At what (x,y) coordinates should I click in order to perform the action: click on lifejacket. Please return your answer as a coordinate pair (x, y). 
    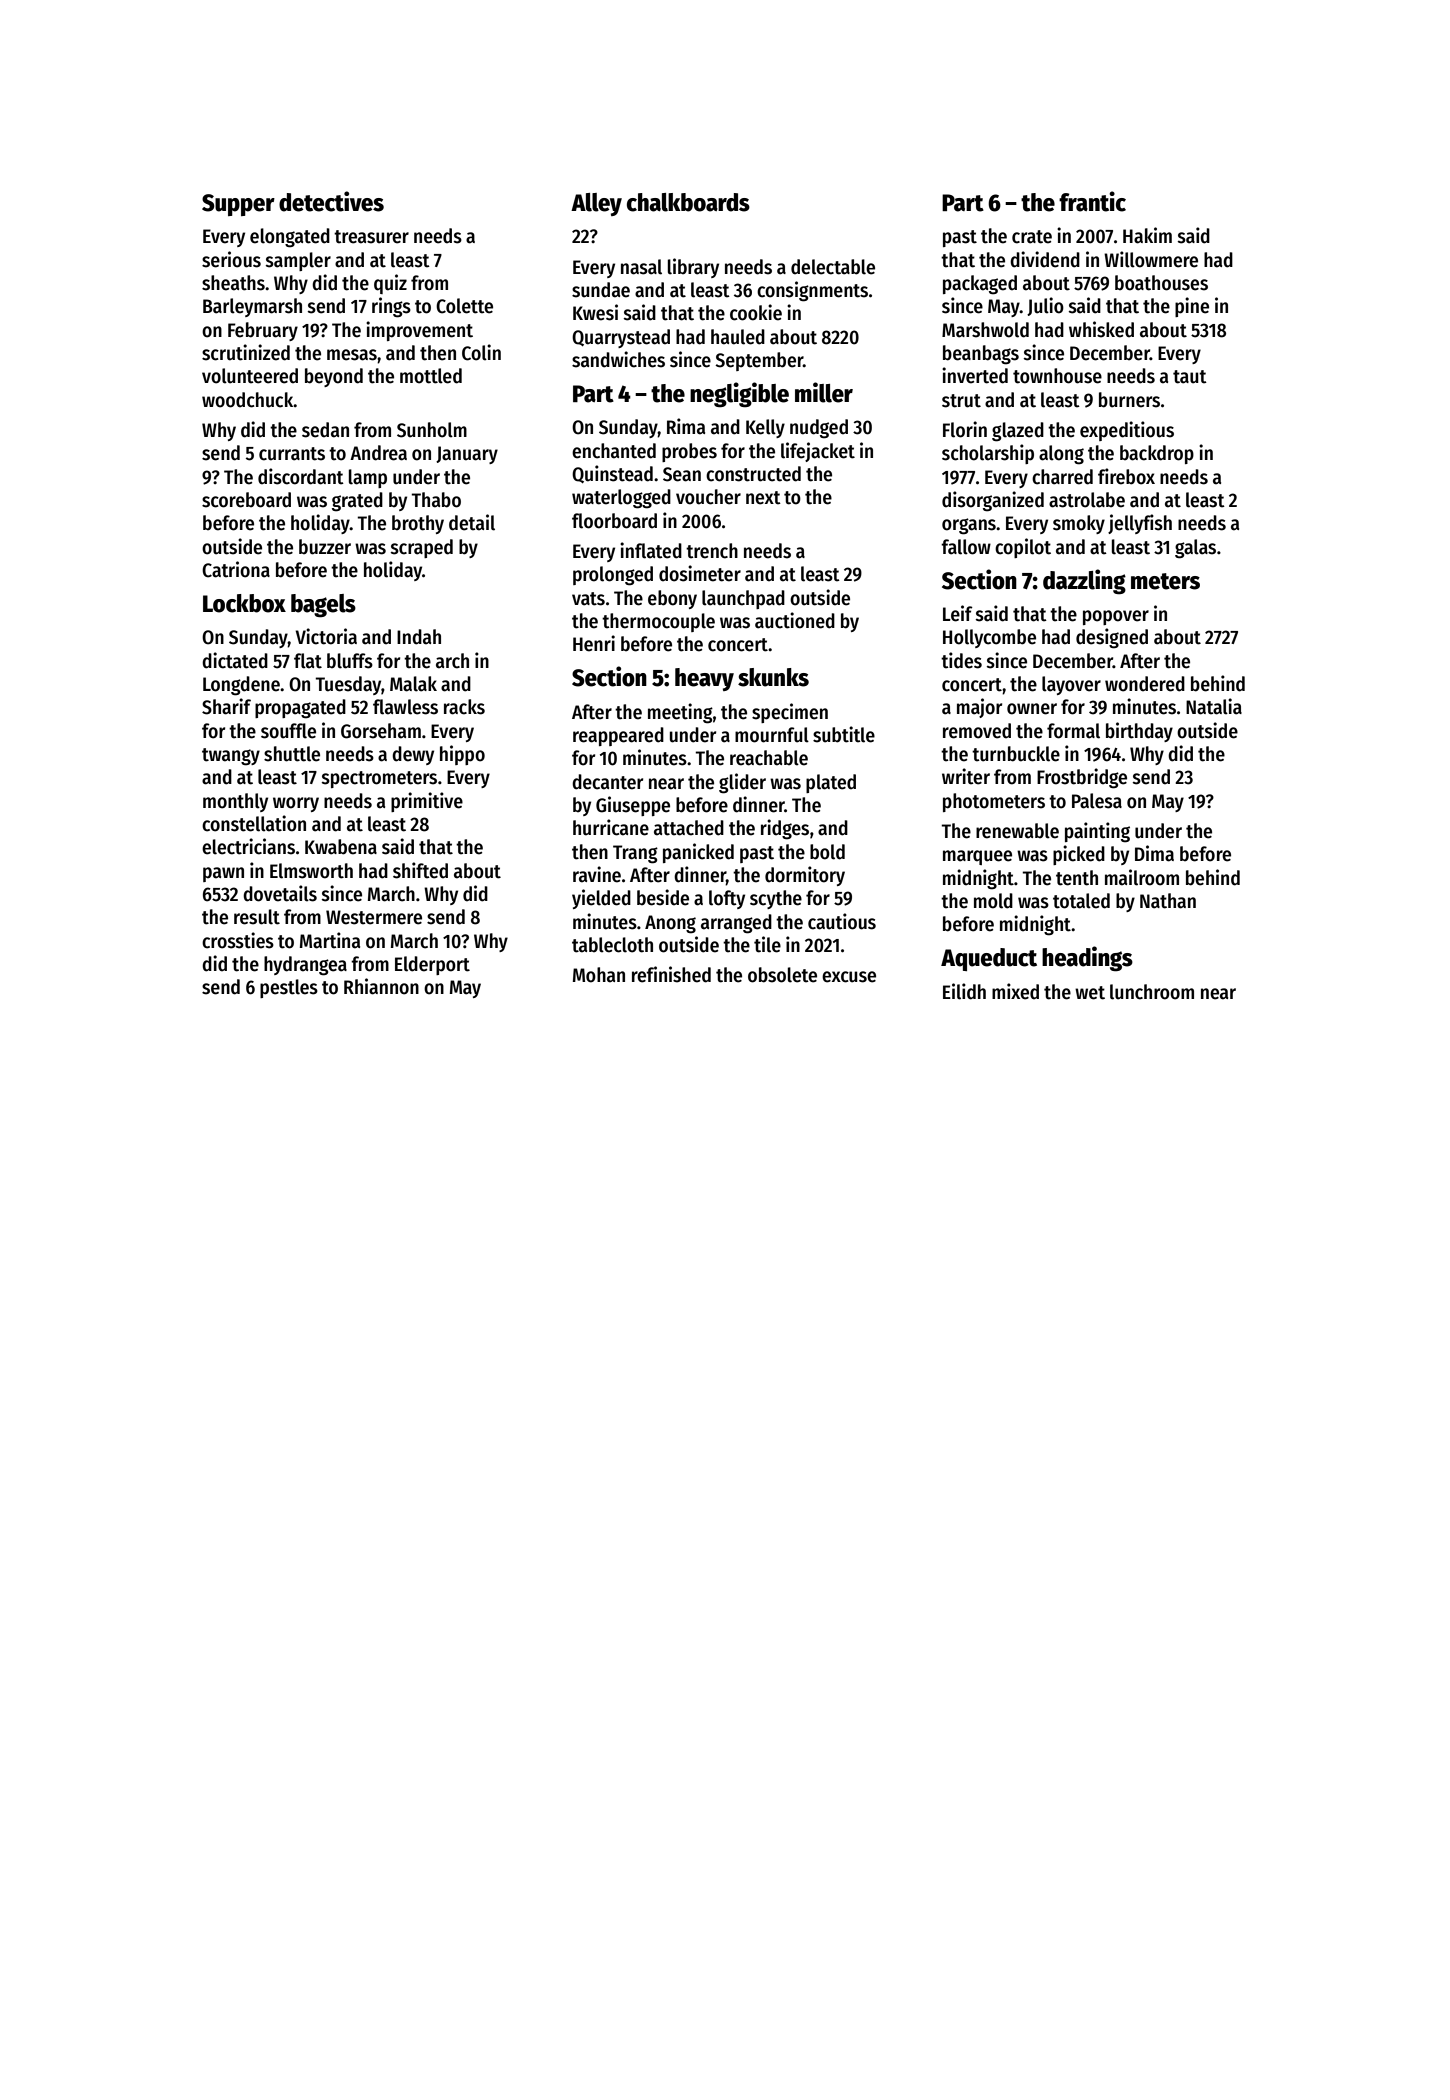
    Looking at the image, I should click on (818, 452).
